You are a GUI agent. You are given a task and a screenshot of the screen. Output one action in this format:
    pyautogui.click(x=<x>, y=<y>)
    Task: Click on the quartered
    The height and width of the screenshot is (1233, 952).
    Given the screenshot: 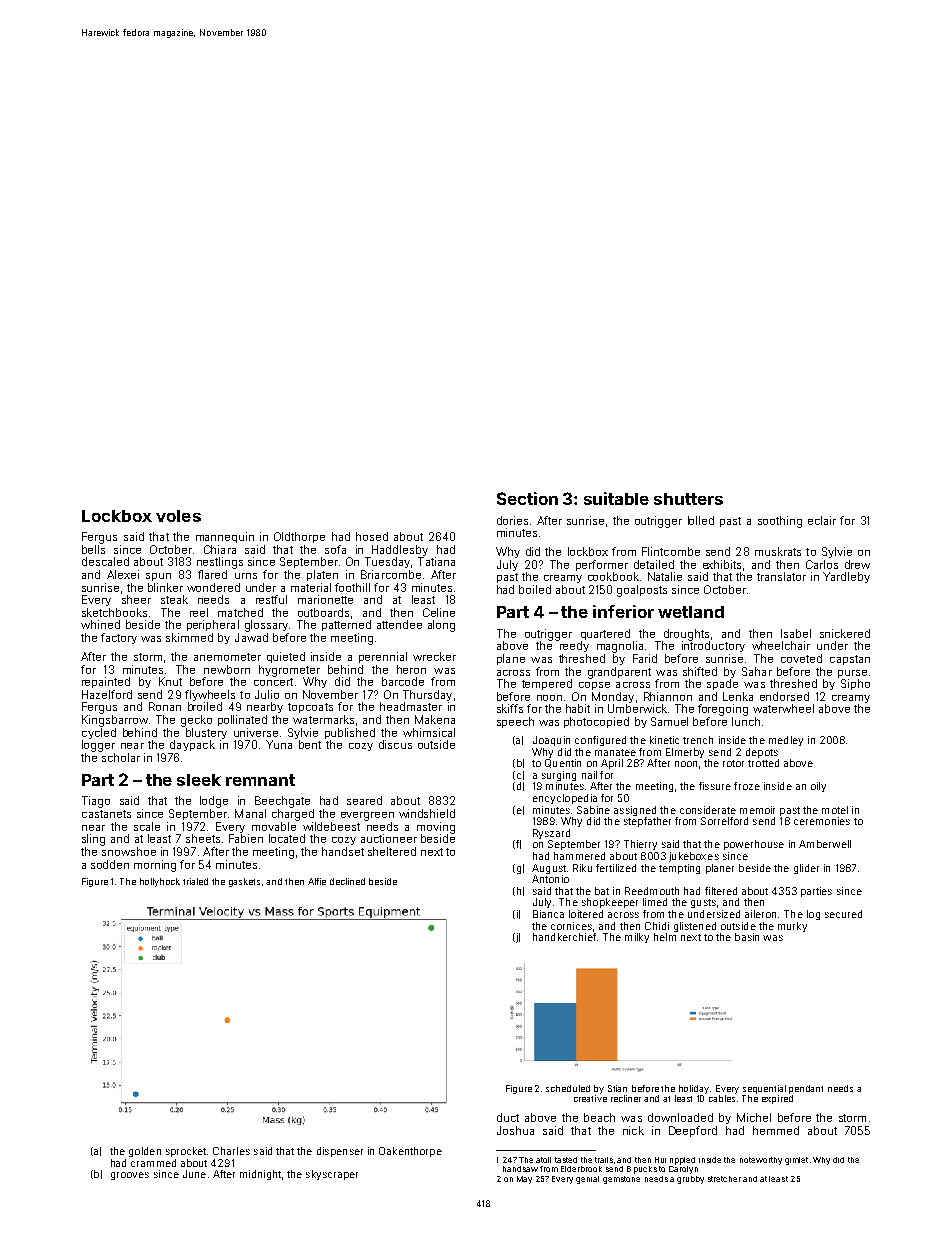 What is the action you would take?
    pyautogui.click(x=605, y=634)
